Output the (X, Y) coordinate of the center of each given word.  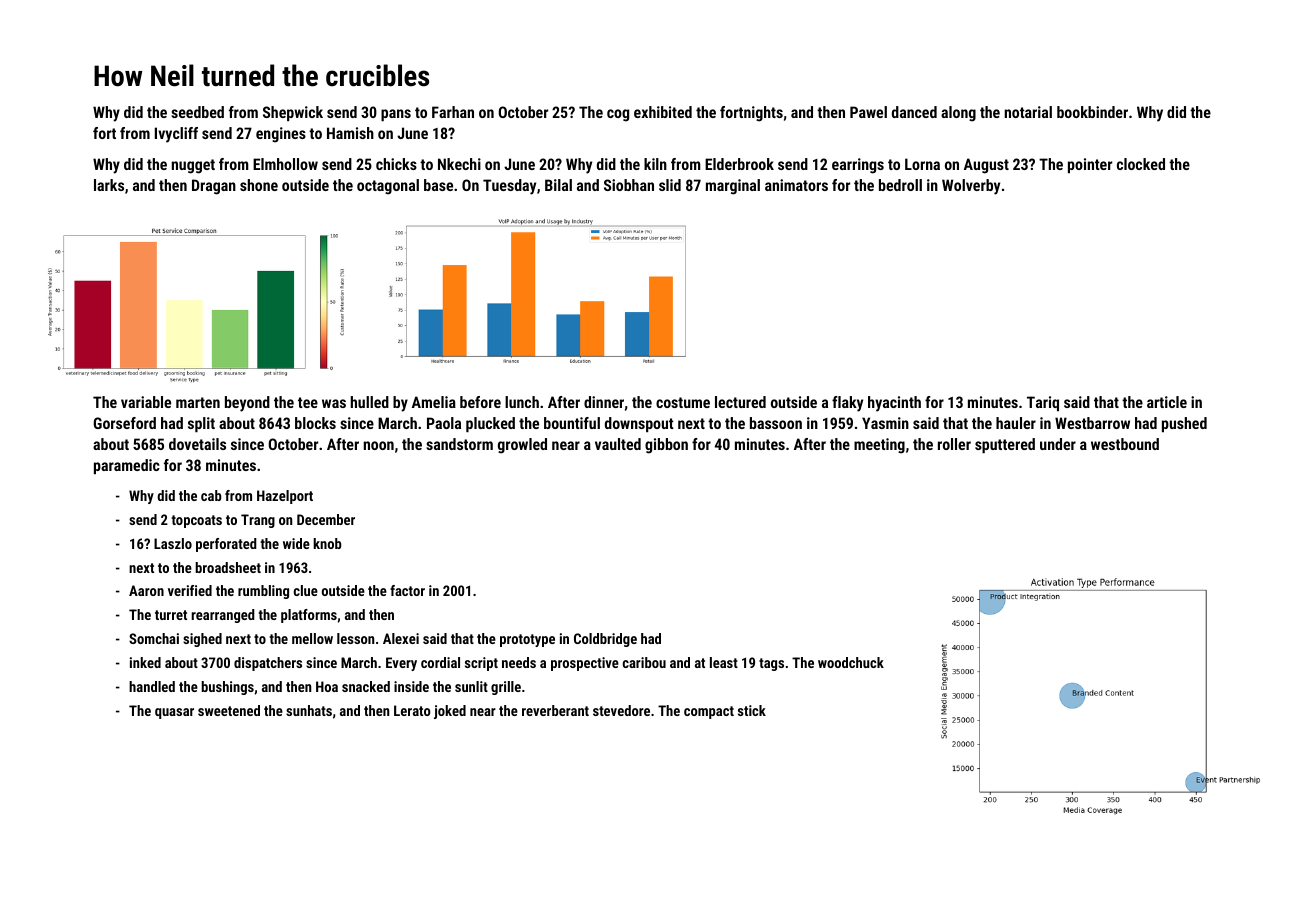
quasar (174, 713)
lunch (522, 402)
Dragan (214, 187)
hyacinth (894, 404)
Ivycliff (176, 135)
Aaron (146, 590)
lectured (740, 402)
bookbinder (1092, 112)
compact (709, 712)
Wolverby (971, 187)
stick (752, 710)
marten (198, 402)
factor (407, 590)
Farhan (453, 112)
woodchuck (851, 662)
